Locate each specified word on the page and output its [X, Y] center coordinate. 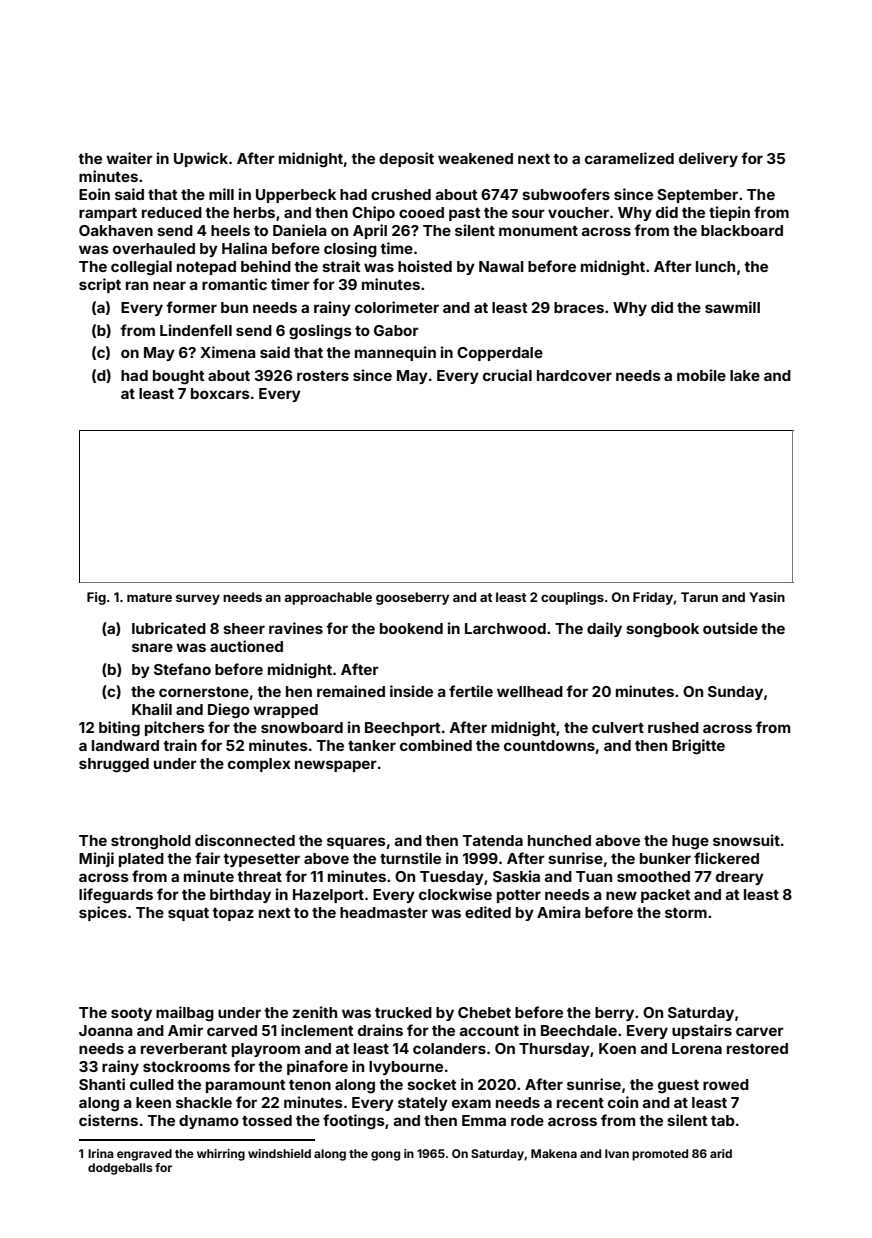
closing [350, 249]
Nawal [501, 266]
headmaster [384, 912]
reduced [172, 212]
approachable [328, 598]
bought [179, 377]
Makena [554, 1153]
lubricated [169, 628]
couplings [572, 598]
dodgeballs [120, 1169]
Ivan [617, 1153]
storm [686, 913]
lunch [715, 266]
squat [188, 914]
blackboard [742, 230]
